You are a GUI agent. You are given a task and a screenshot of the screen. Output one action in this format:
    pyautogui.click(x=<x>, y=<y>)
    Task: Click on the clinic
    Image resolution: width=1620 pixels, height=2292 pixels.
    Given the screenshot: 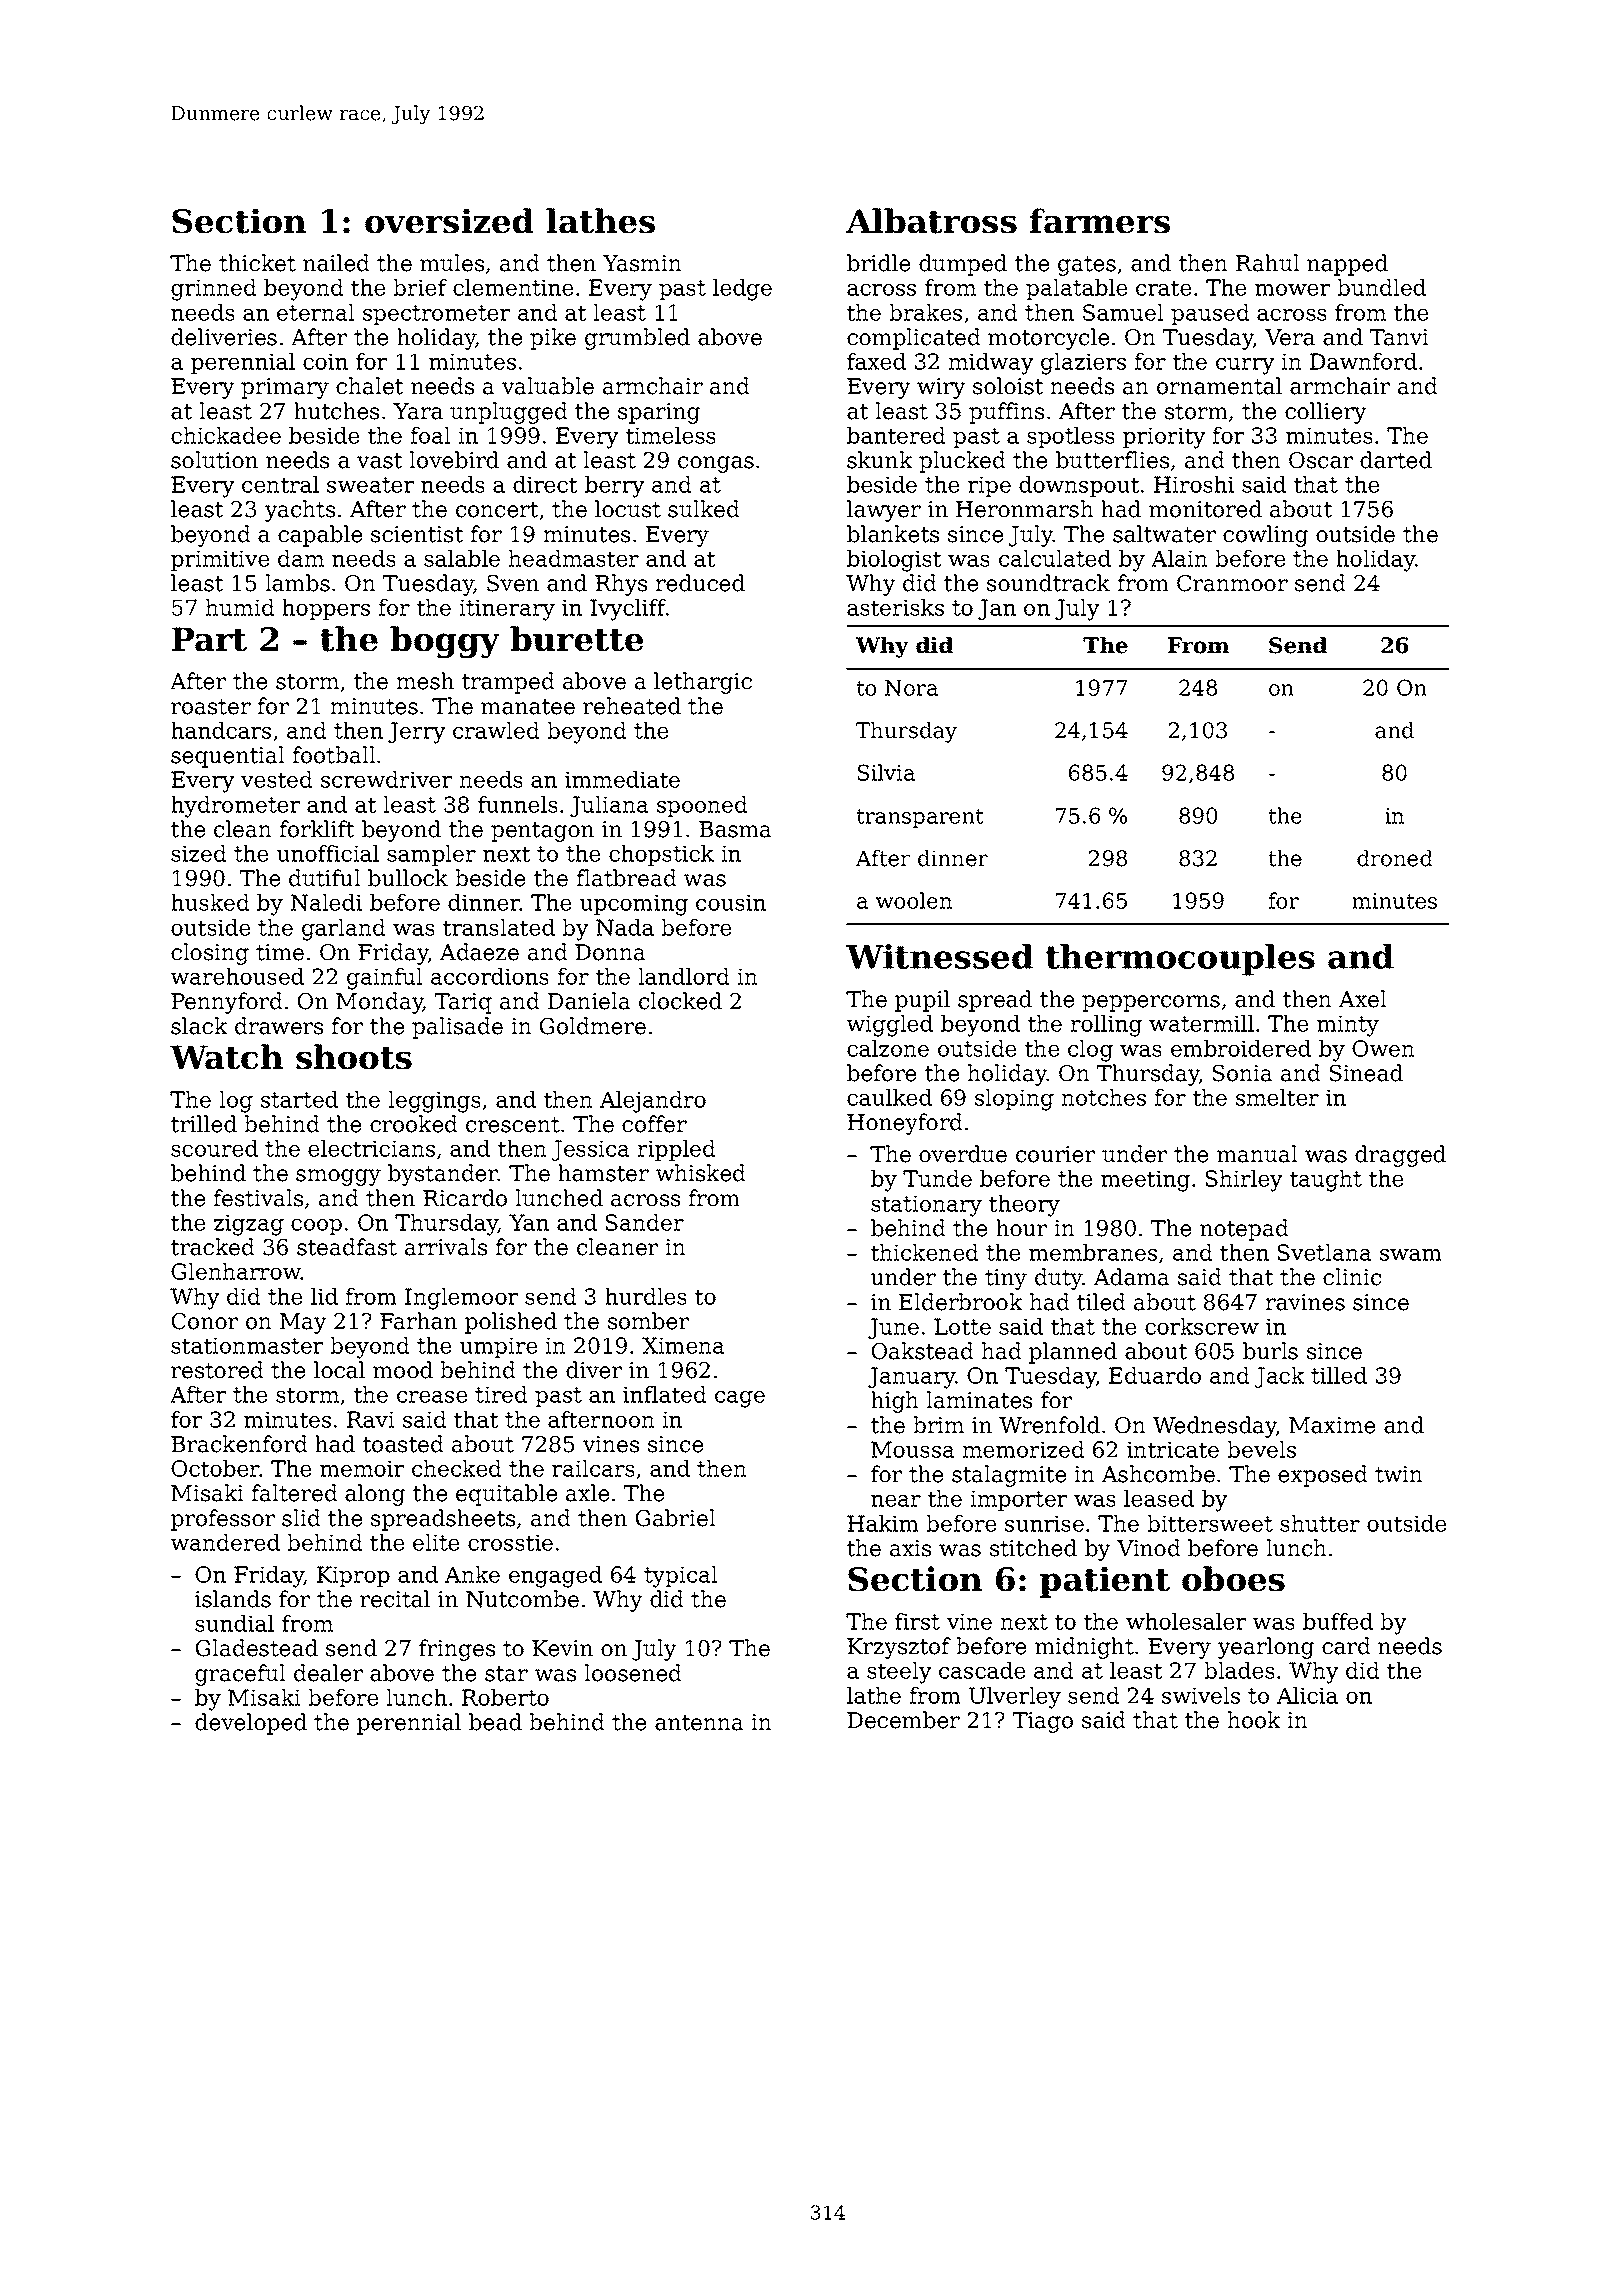 What is the action you would take?
    pyautogui.click(x=1352, y=1277)
